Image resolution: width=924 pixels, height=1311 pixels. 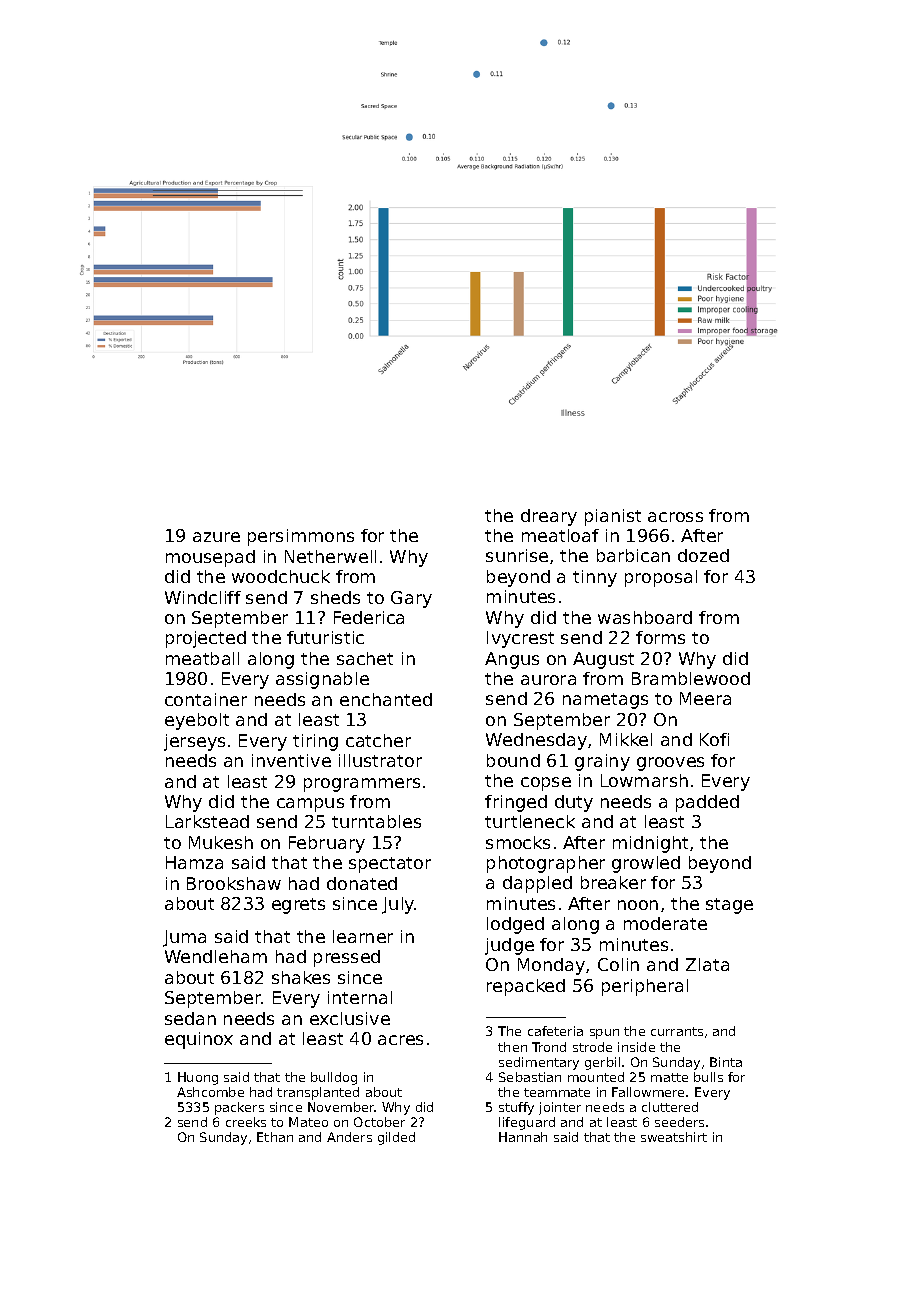 I want to click on aurora, so click(x=548, y=680).
